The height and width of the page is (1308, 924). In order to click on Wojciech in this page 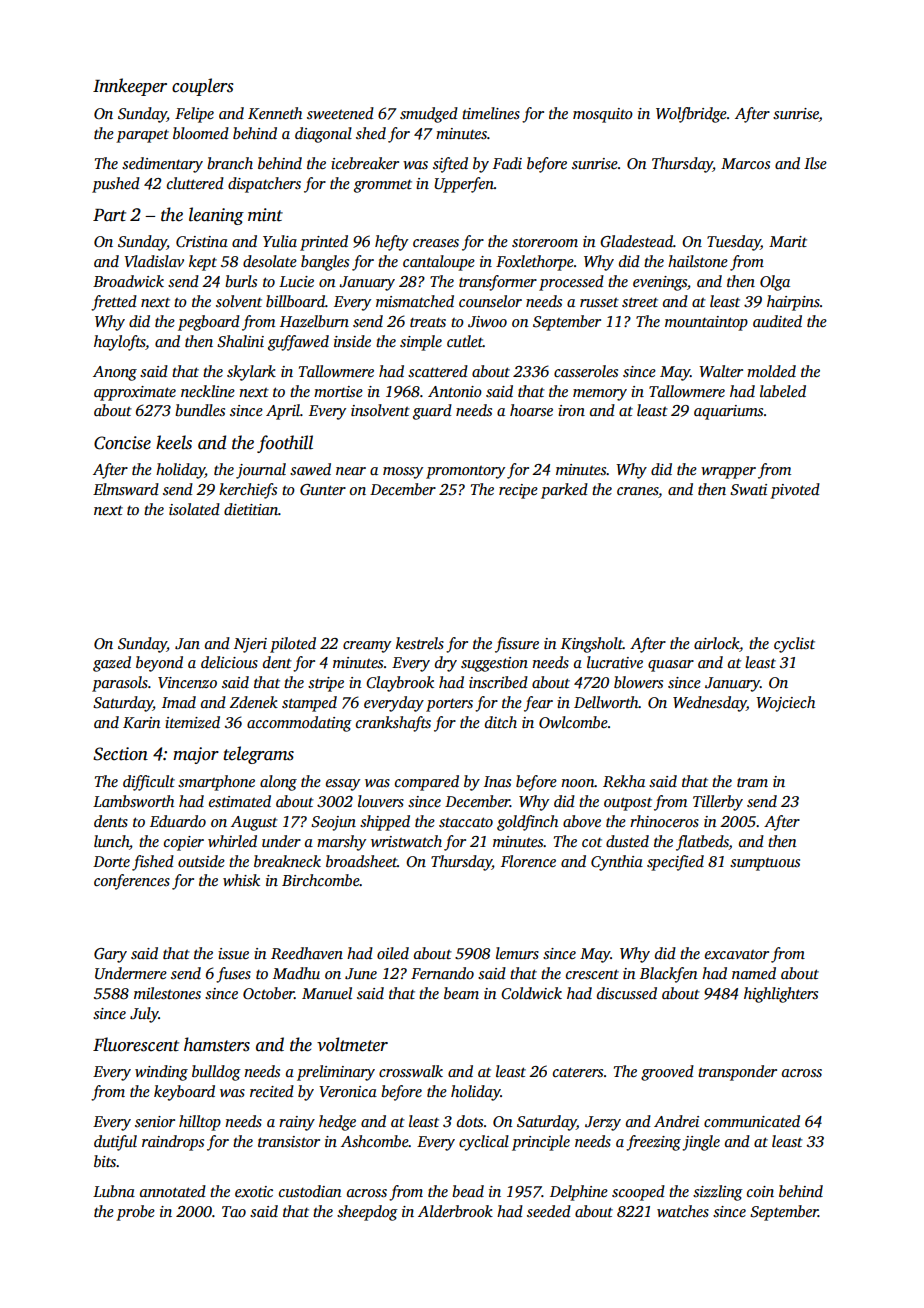, I will do `click(785, 704)`.
